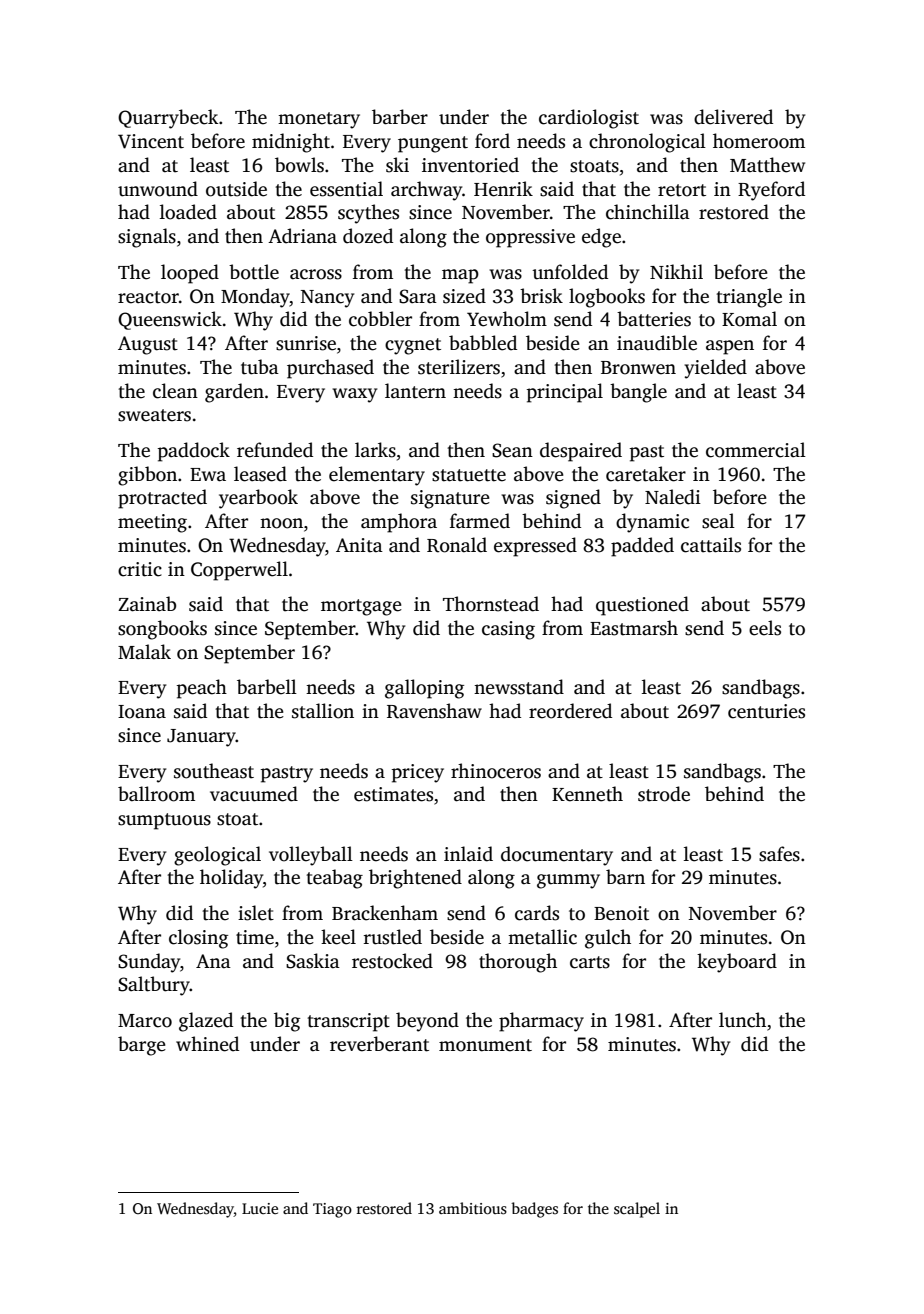  What do you see at coordinates (332, 1210) in the page?
I see `Tiago` at bounding box center [332, 1210].
